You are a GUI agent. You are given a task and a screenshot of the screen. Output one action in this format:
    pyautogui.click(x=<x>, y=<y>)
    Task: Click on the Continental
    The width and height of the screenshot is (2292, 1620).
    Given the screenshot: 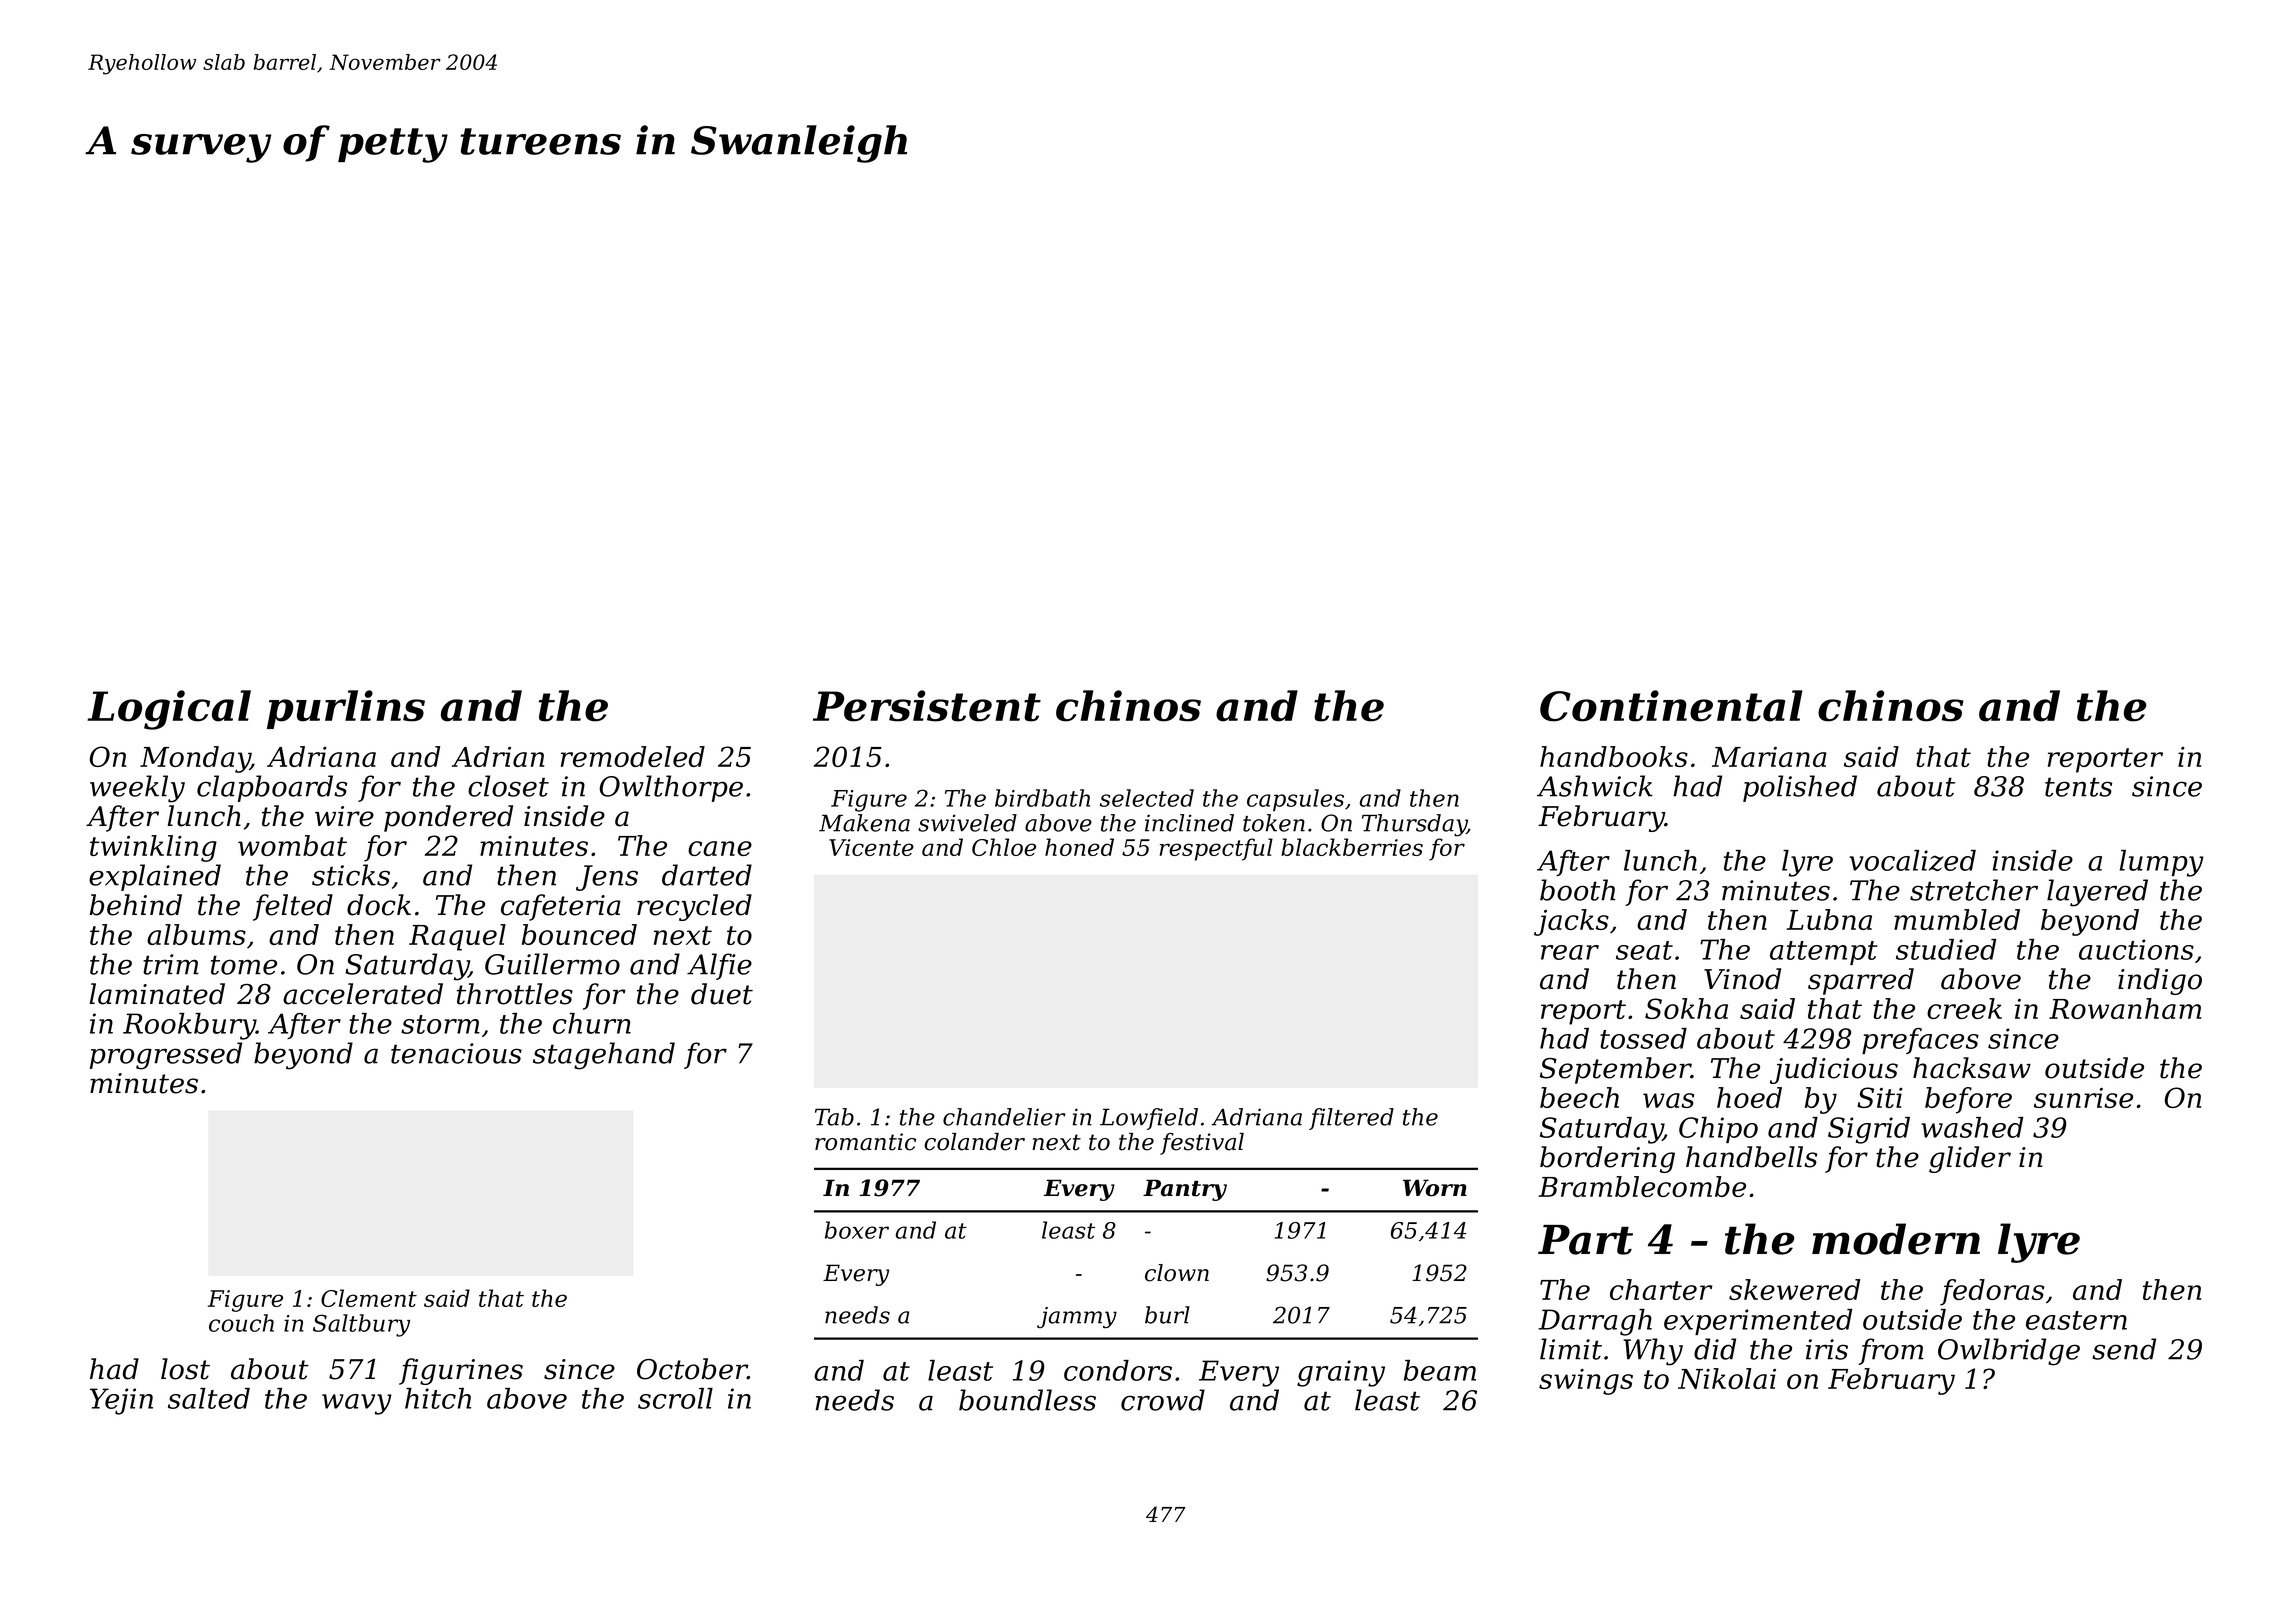 What is the action you would take?
    pyautogui.click(x=1671, y=706)
